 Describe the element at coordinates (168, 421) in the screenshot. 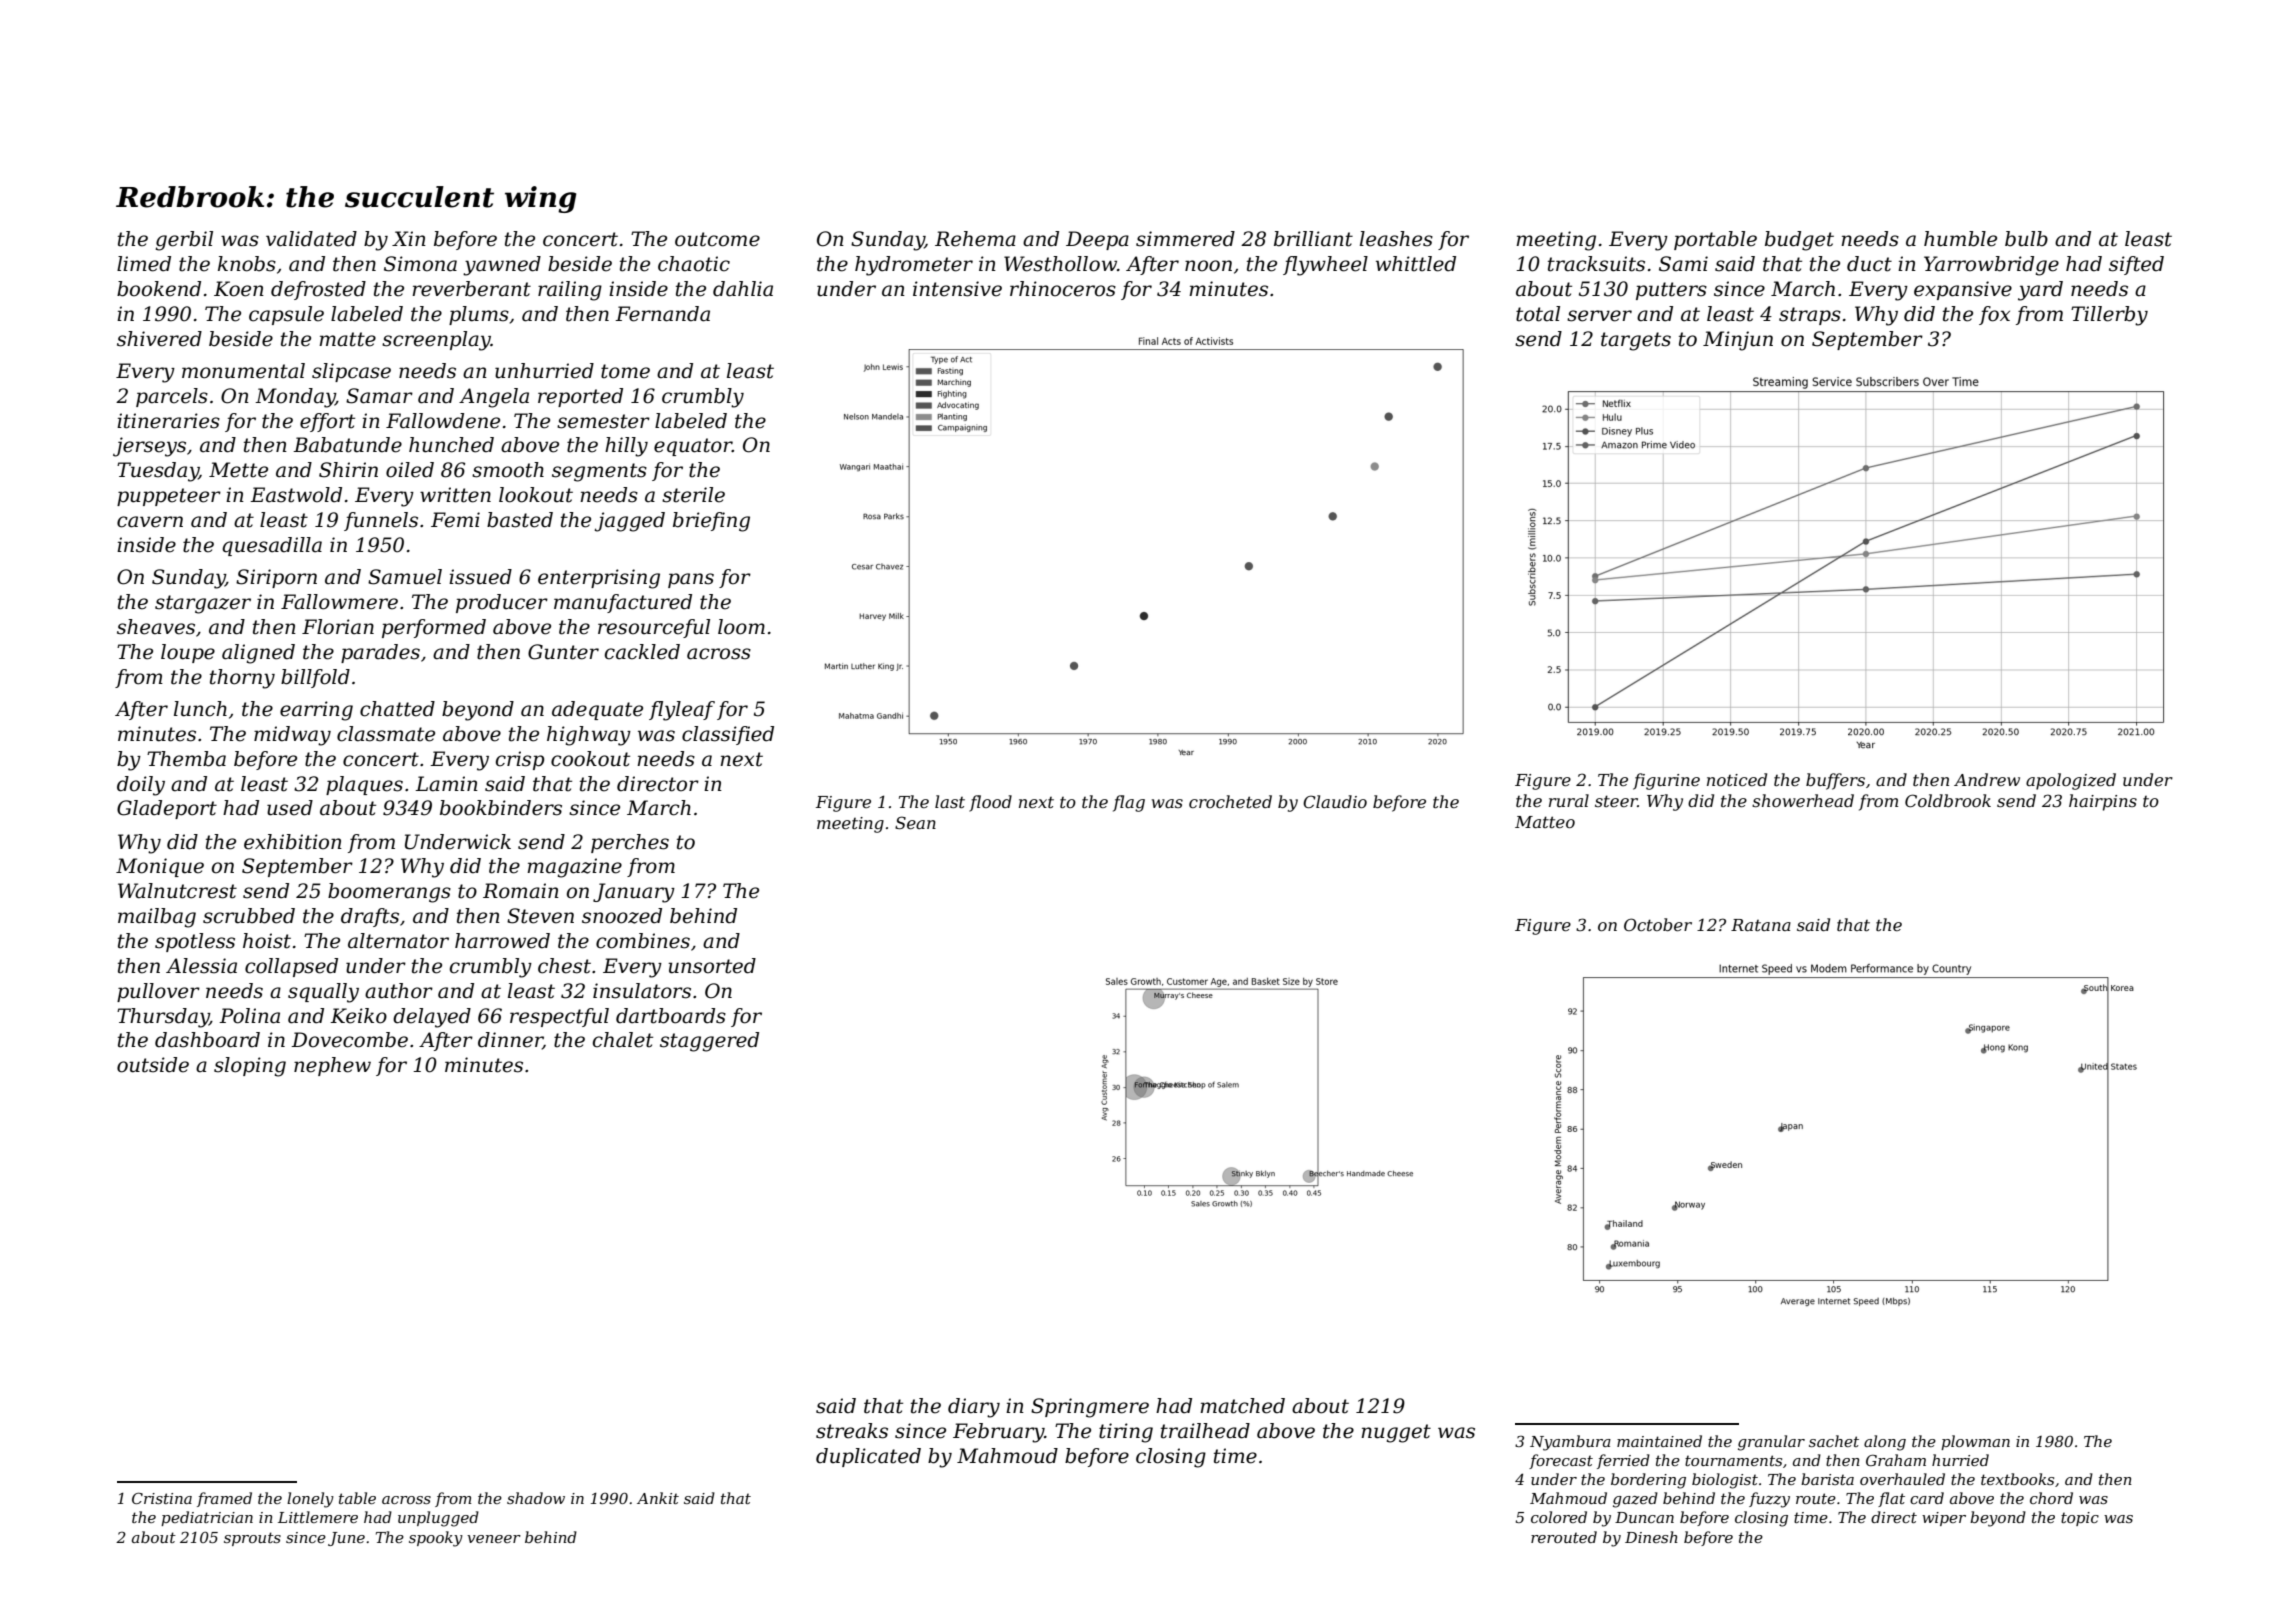

I see `itineraries` at that location.
